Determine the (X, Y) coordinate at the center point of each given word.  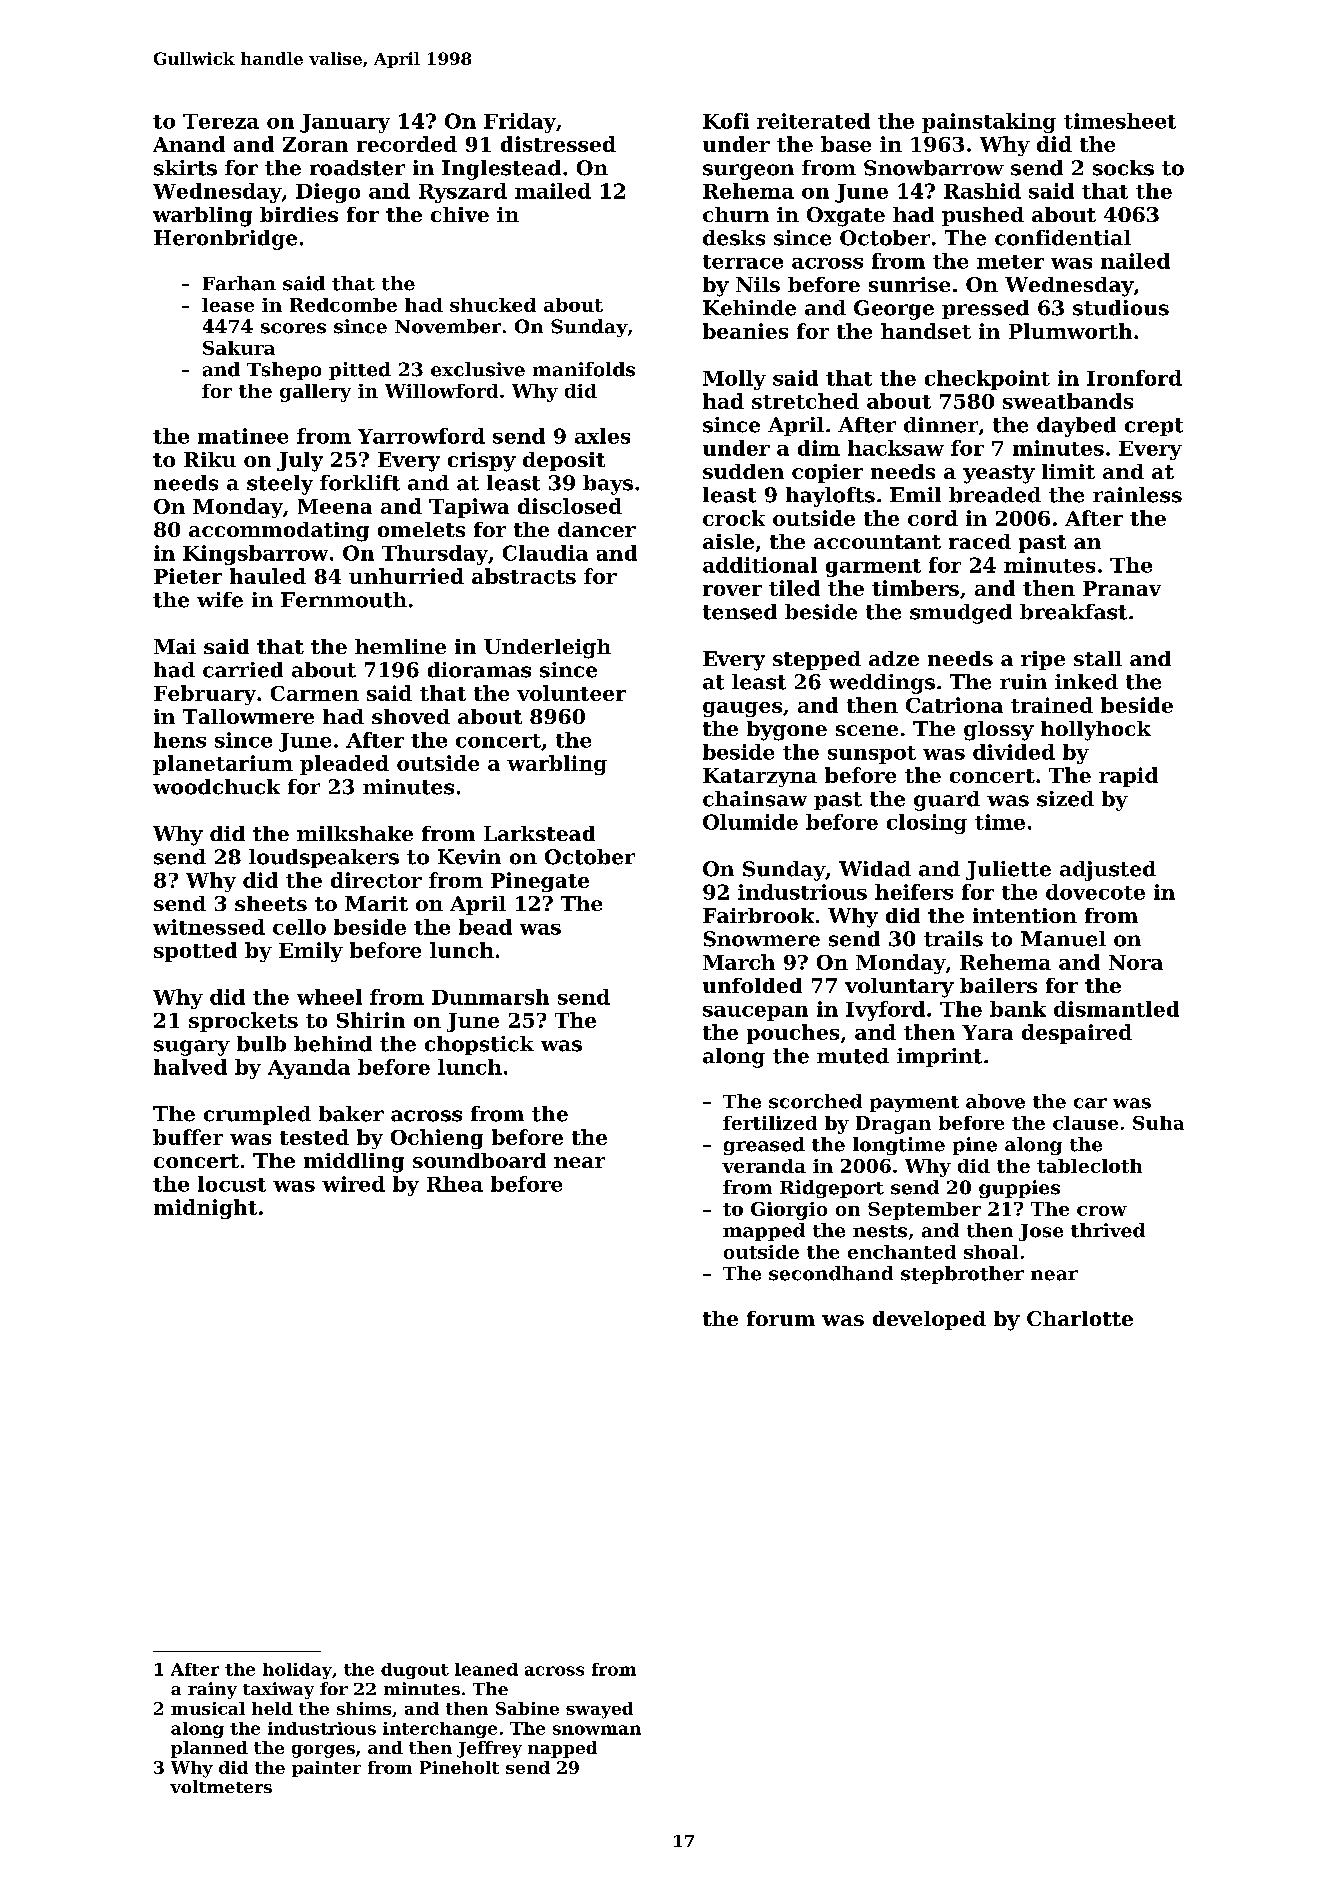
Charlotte (1080, 1318)
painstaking (989, 123)
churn (736, 214)
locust (232, 1184)
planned (209, 1749)
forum (781, 1318)
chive (460, 214)
